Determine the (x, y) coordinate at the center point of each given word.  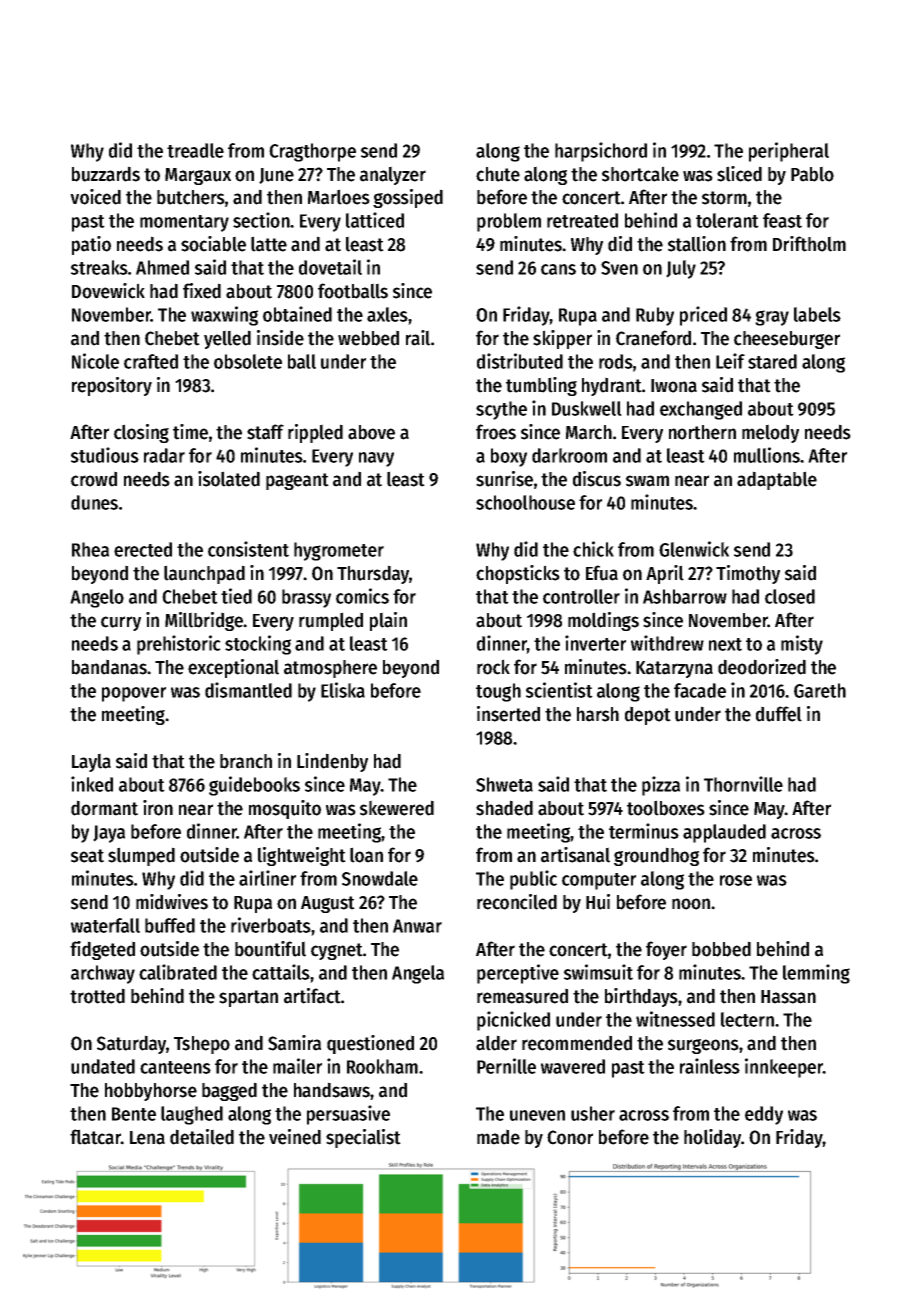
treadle (195, 150)
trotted (97, 996)
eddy (764, 1115)
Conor (570, 1137)
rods (616, 361)
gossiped (408, 198)
